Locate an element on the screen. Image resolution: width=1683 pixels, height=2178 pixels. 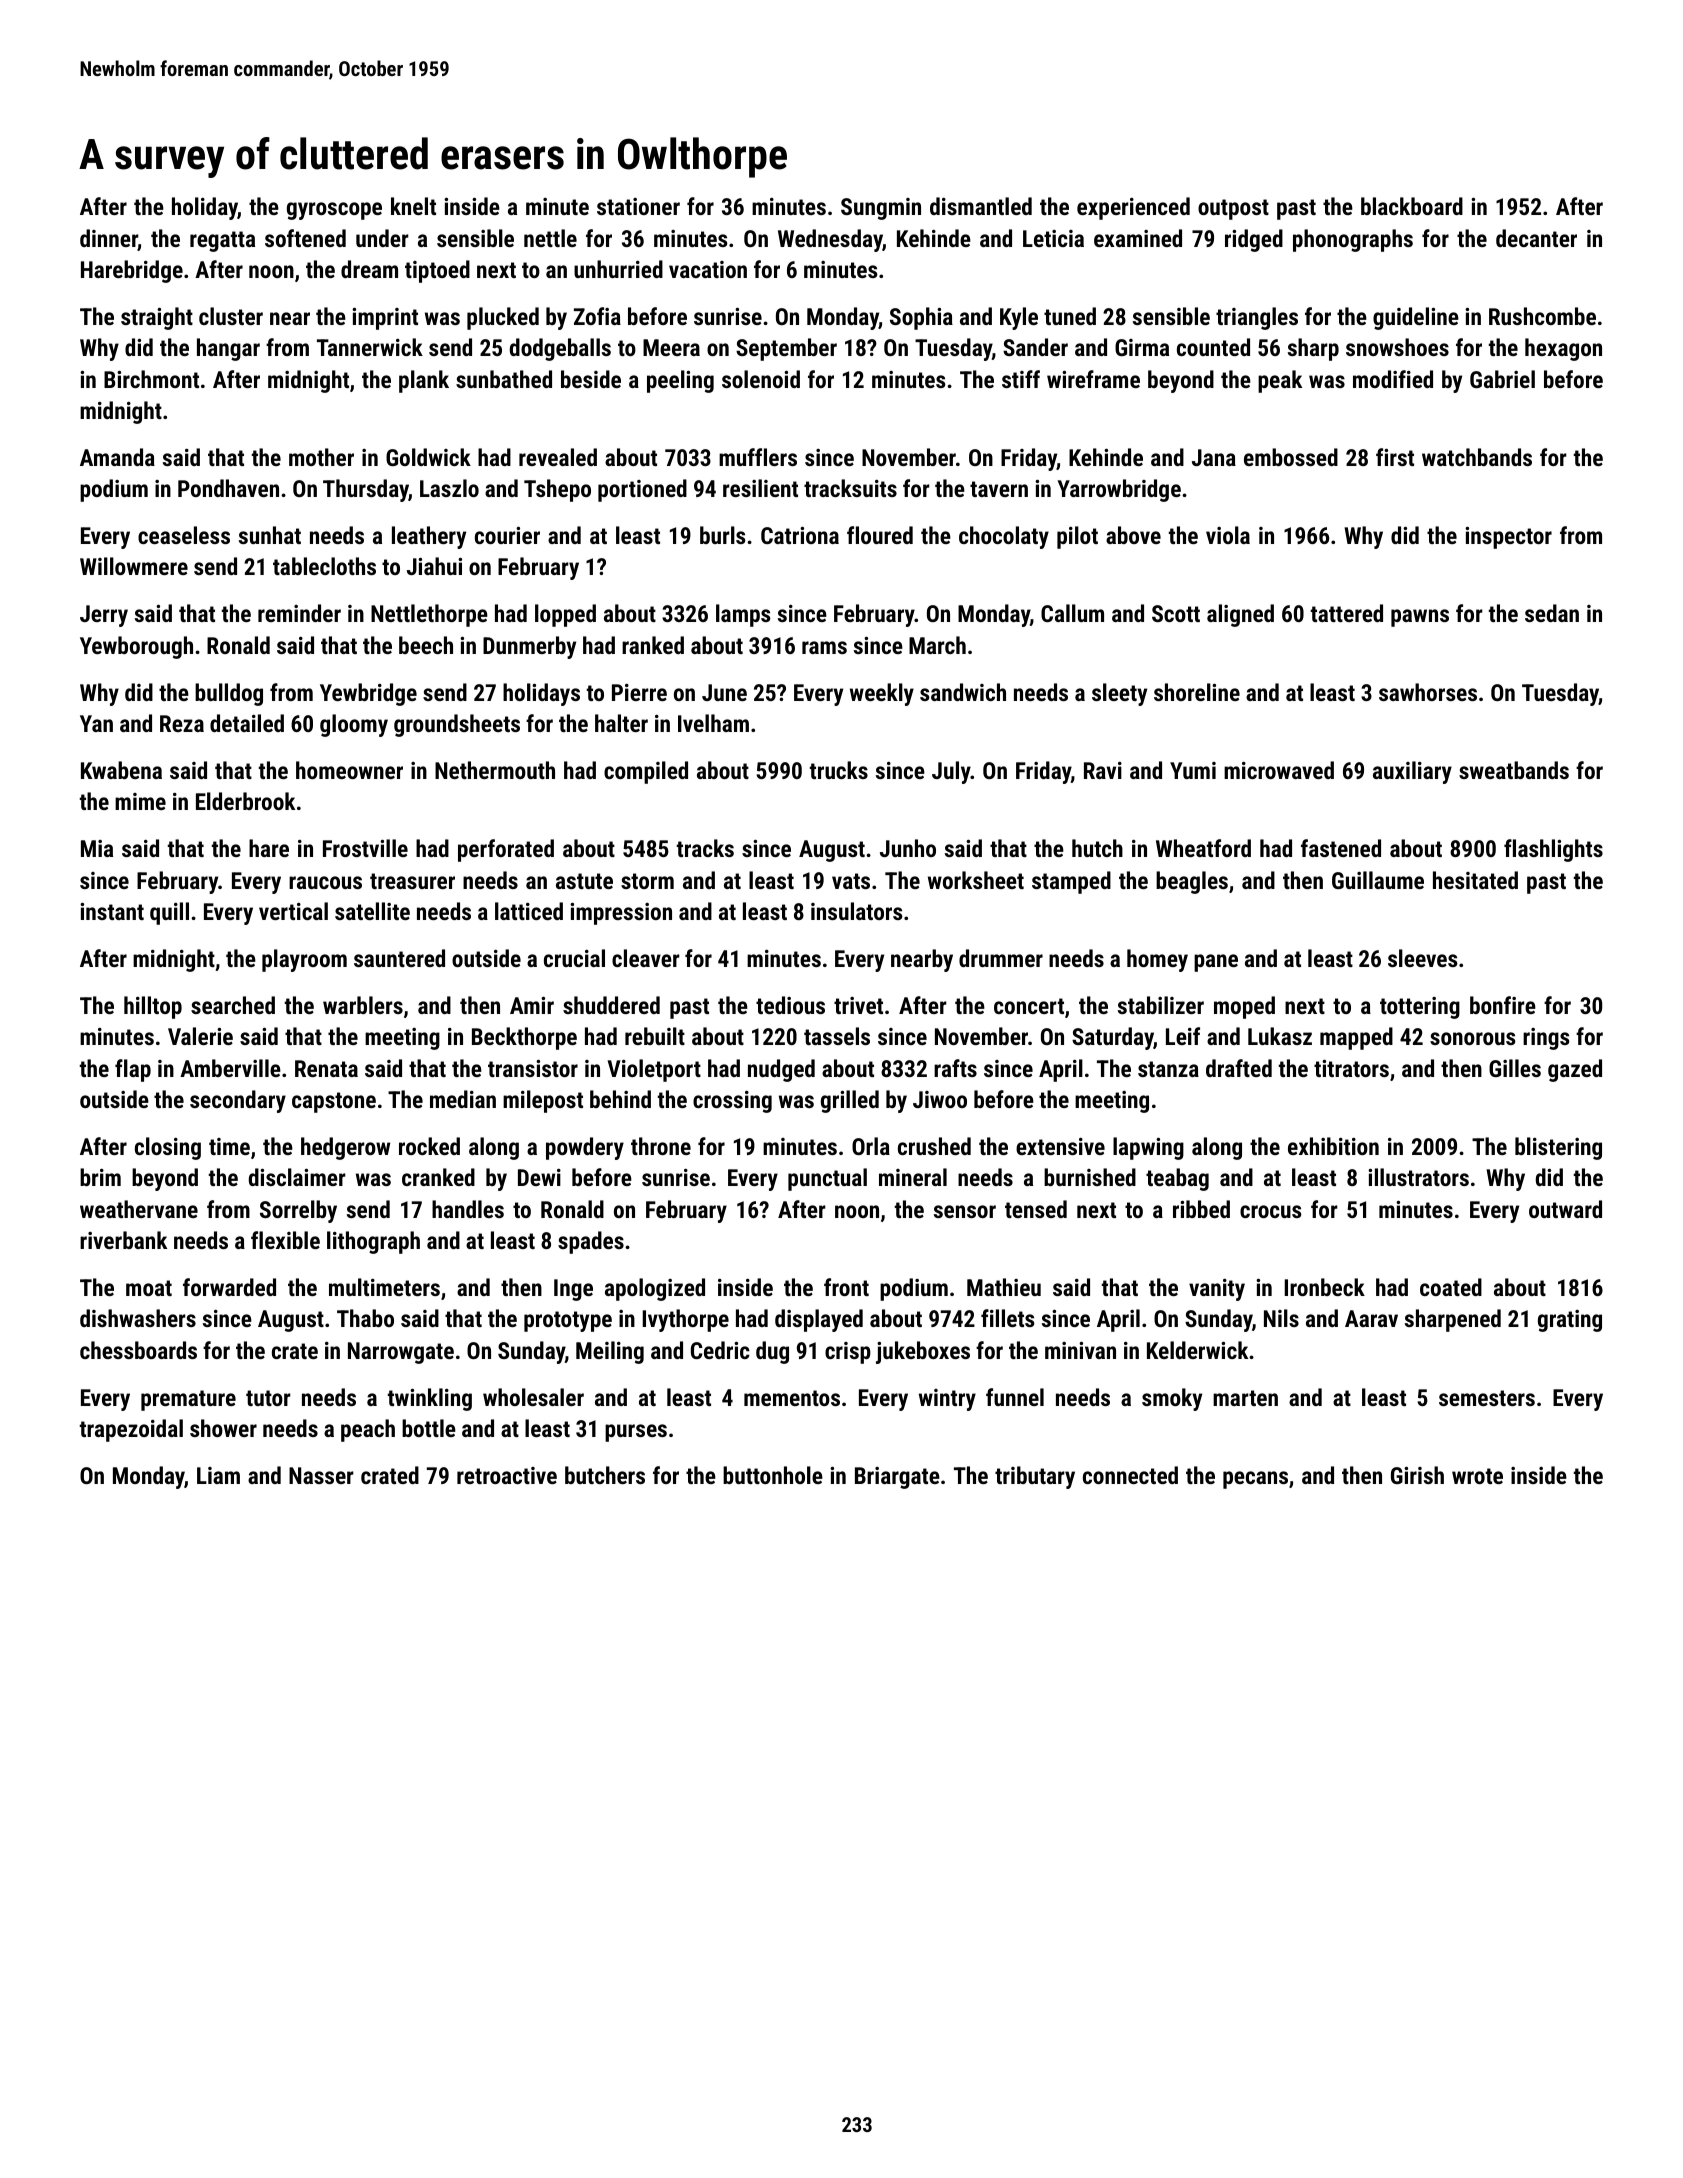
experienced is located at coordinates (1133, 208).
